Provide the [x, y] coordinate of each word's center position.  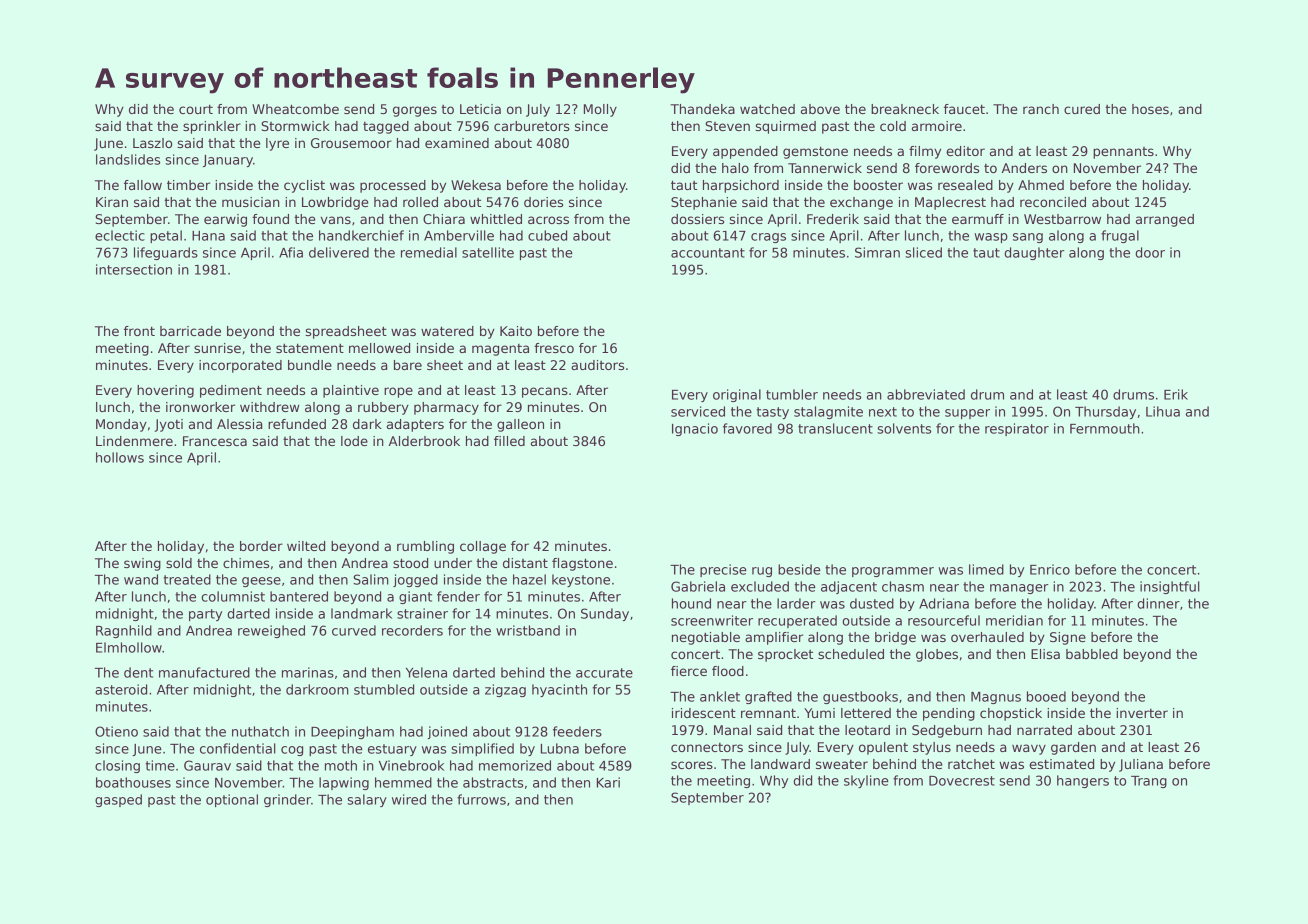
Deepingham [352, 732]
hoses [1150, 109]
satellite [488, 252]
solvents [904, 428]
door [1150, 252]
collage [483, 547]
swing [142, 564]
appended [745, 152]
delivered [339, 252]
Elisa [1045, 654]
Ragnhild [124, 631]
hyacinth [559, 690]
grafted [768, 697]
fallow [143, 185]
